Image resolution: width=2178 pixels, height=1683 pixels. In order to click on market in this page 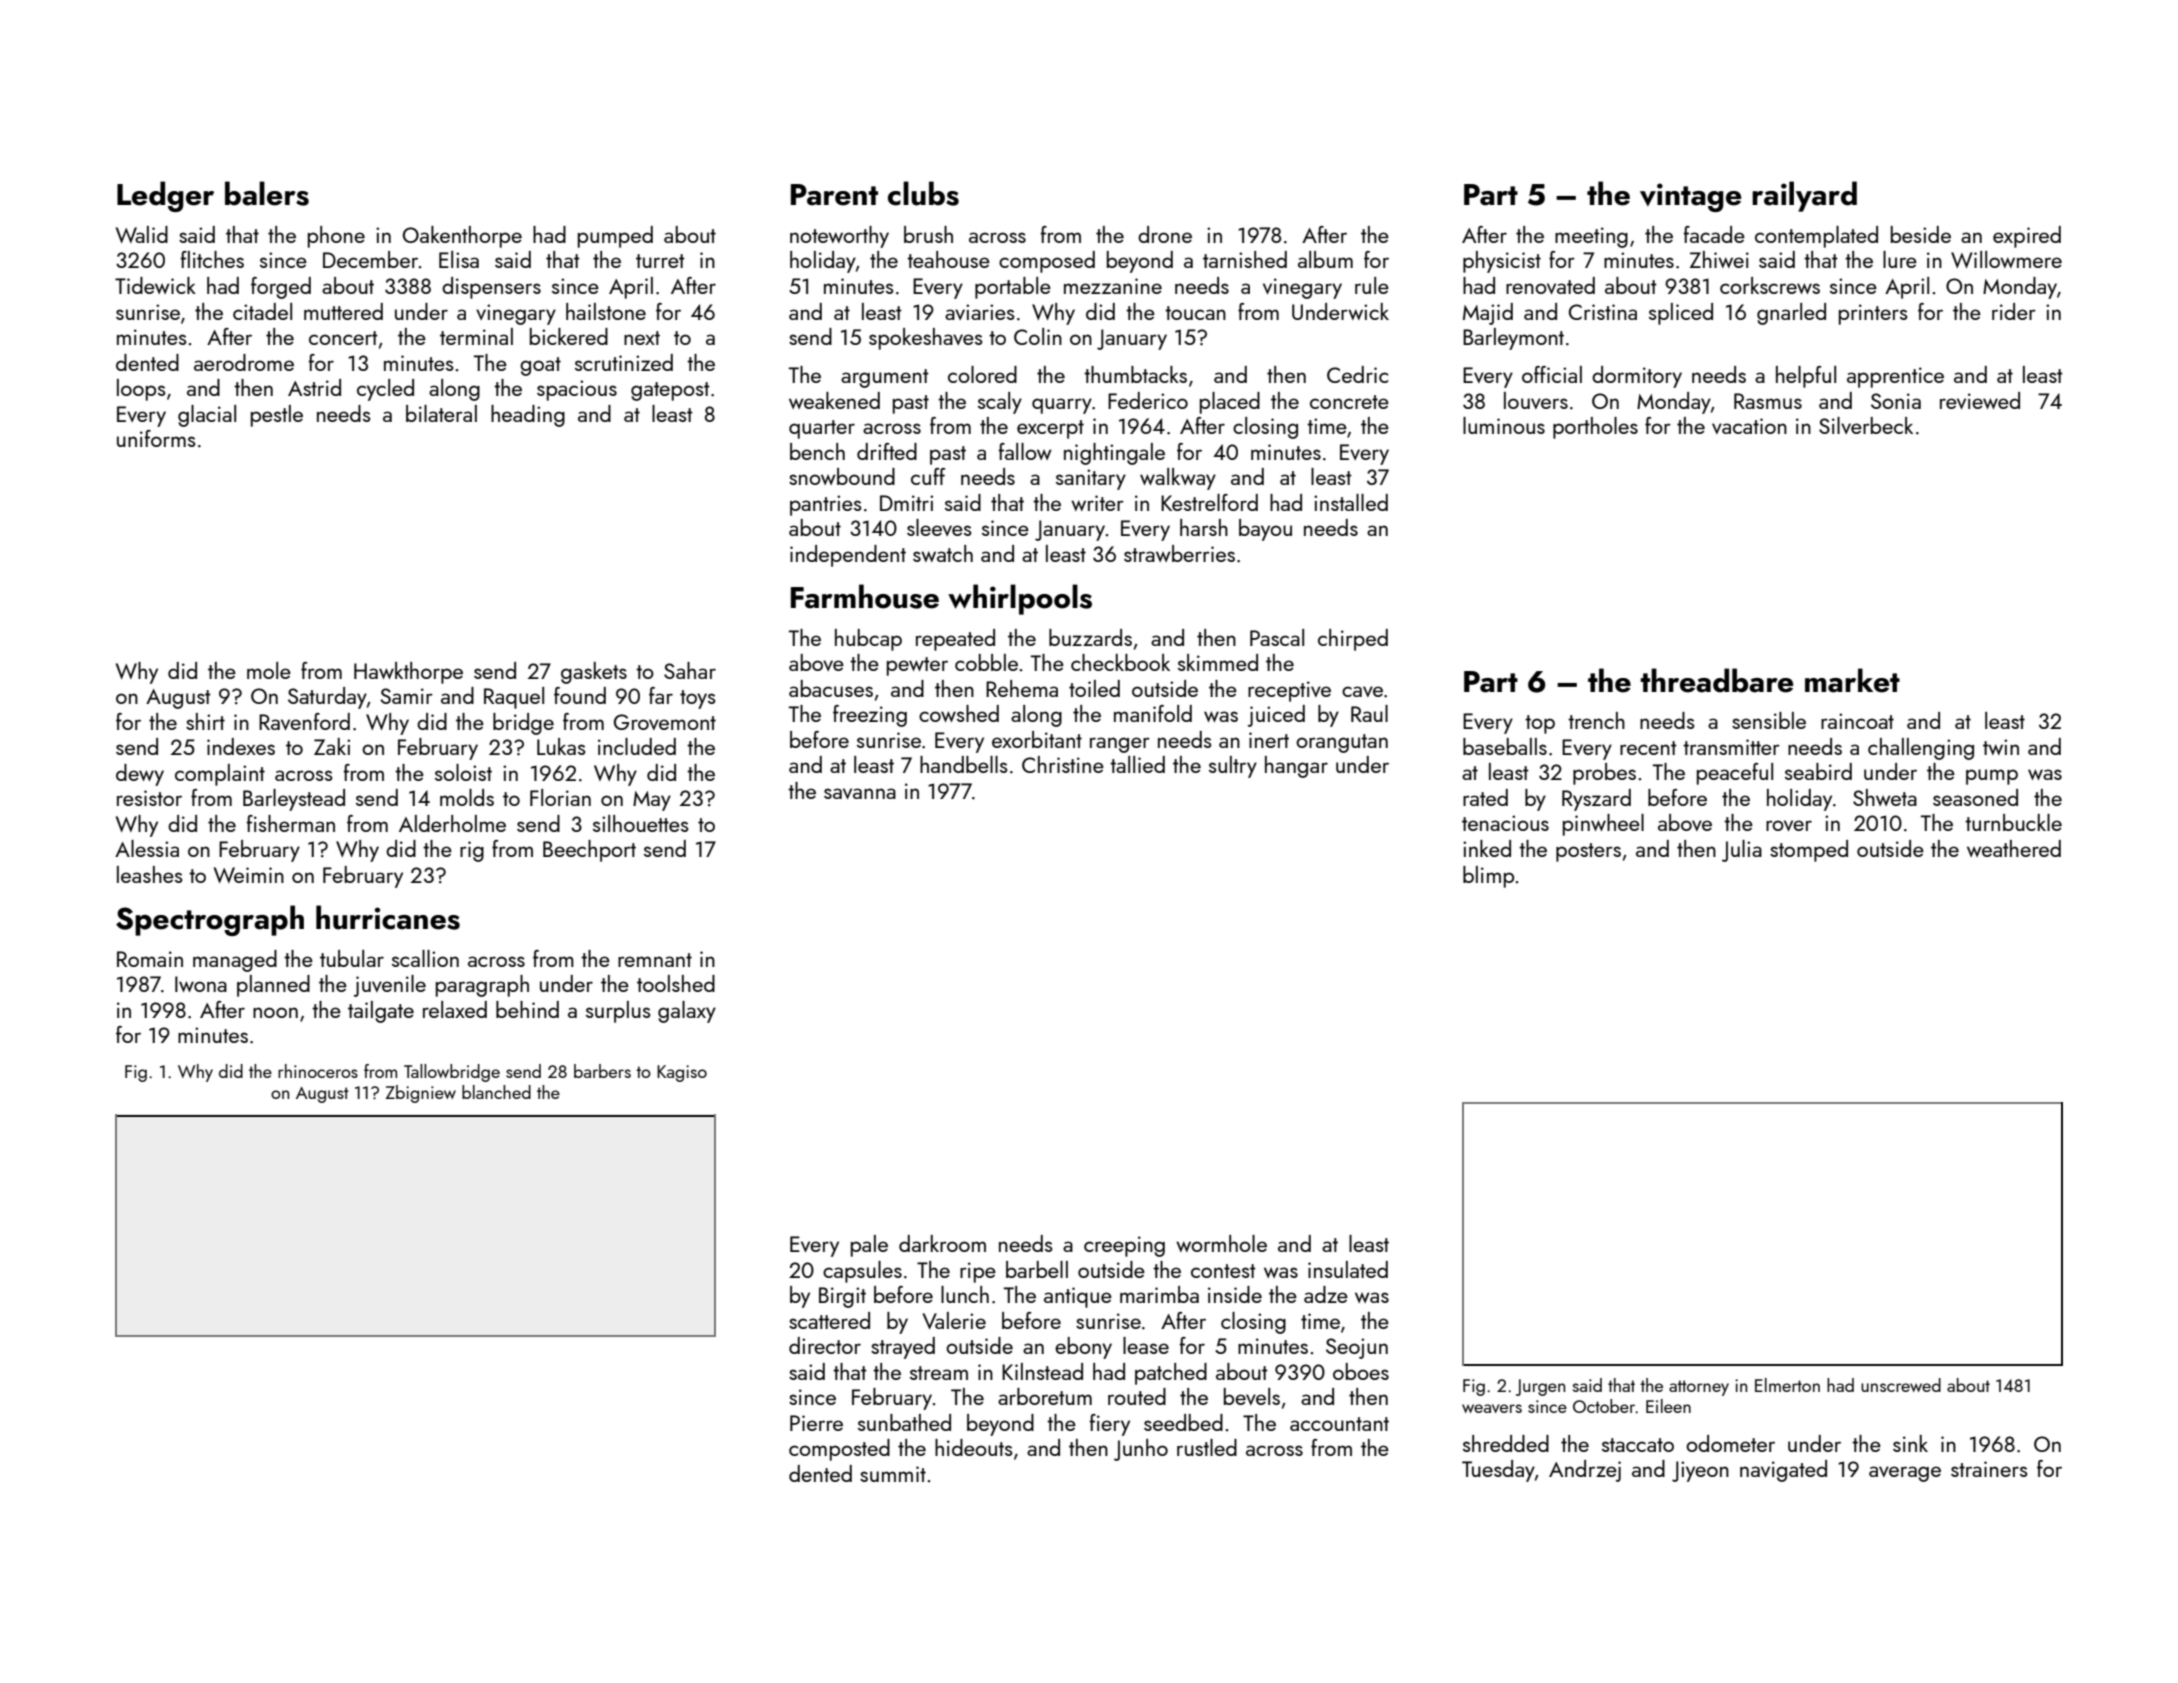, I will do `click(1852, 680)`.
